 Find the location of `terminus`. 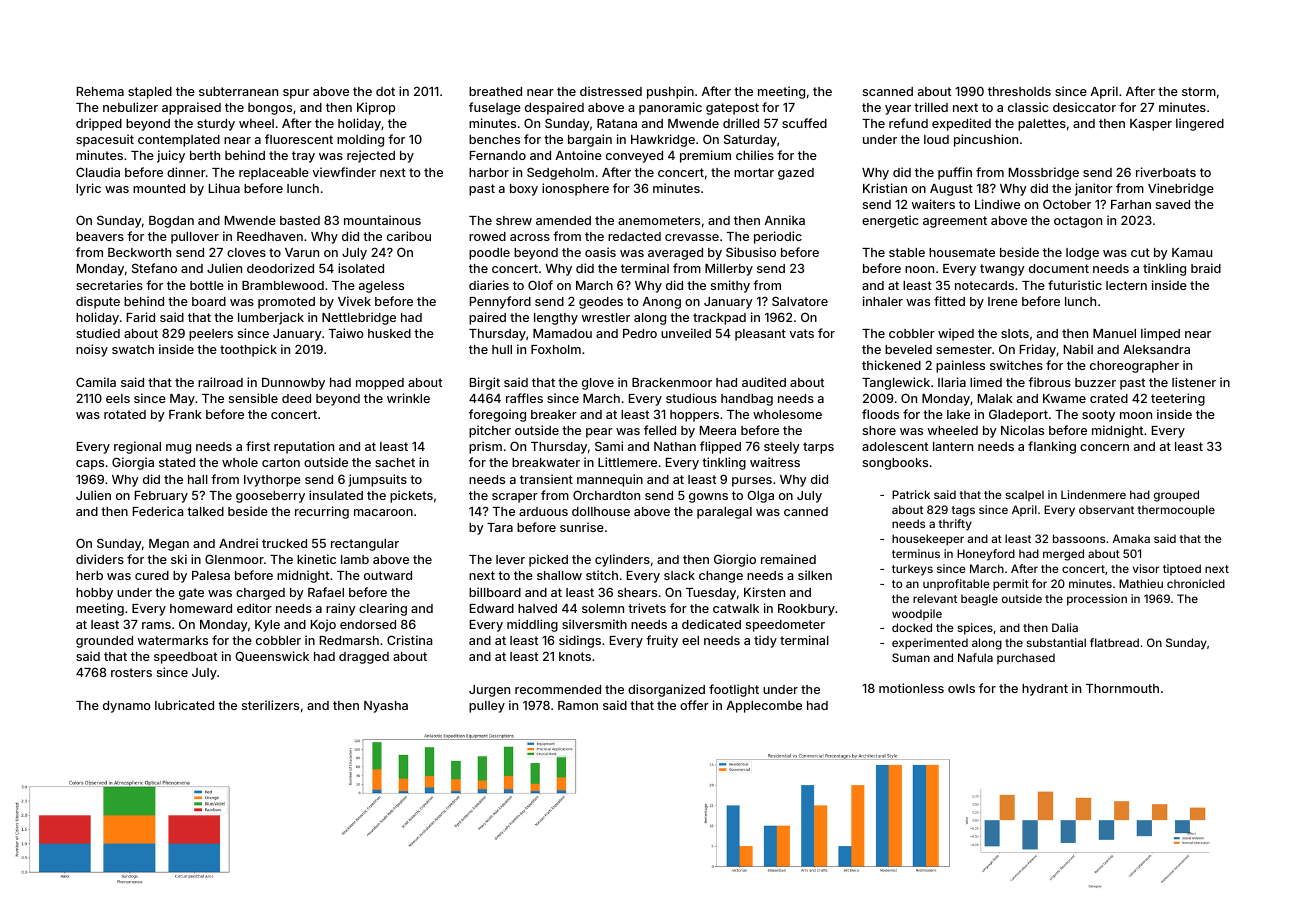

terminus is located at coordinates (916, 553).
